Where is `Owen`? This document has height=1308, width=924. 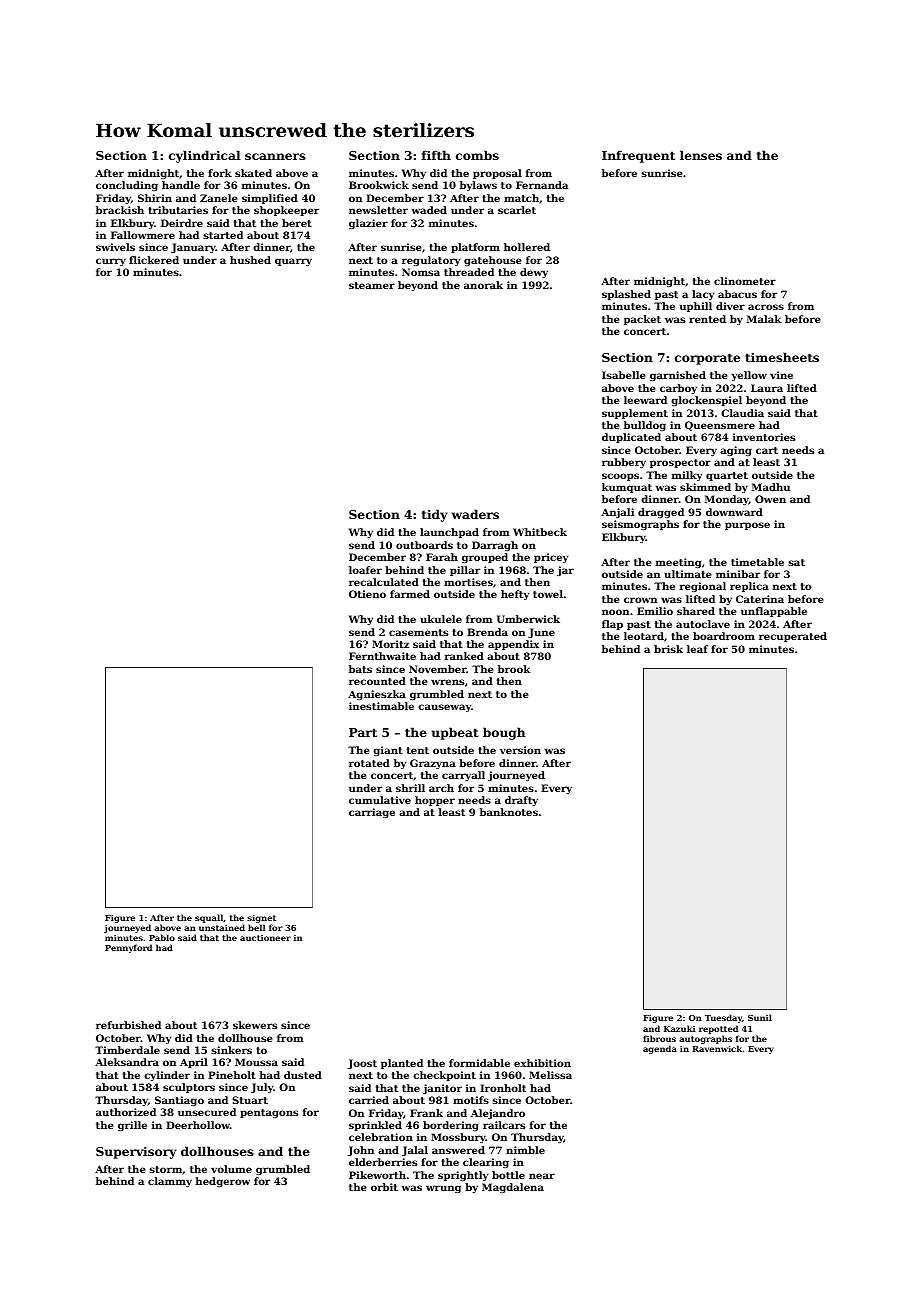 Owen is located at coordinates (770, 499).
